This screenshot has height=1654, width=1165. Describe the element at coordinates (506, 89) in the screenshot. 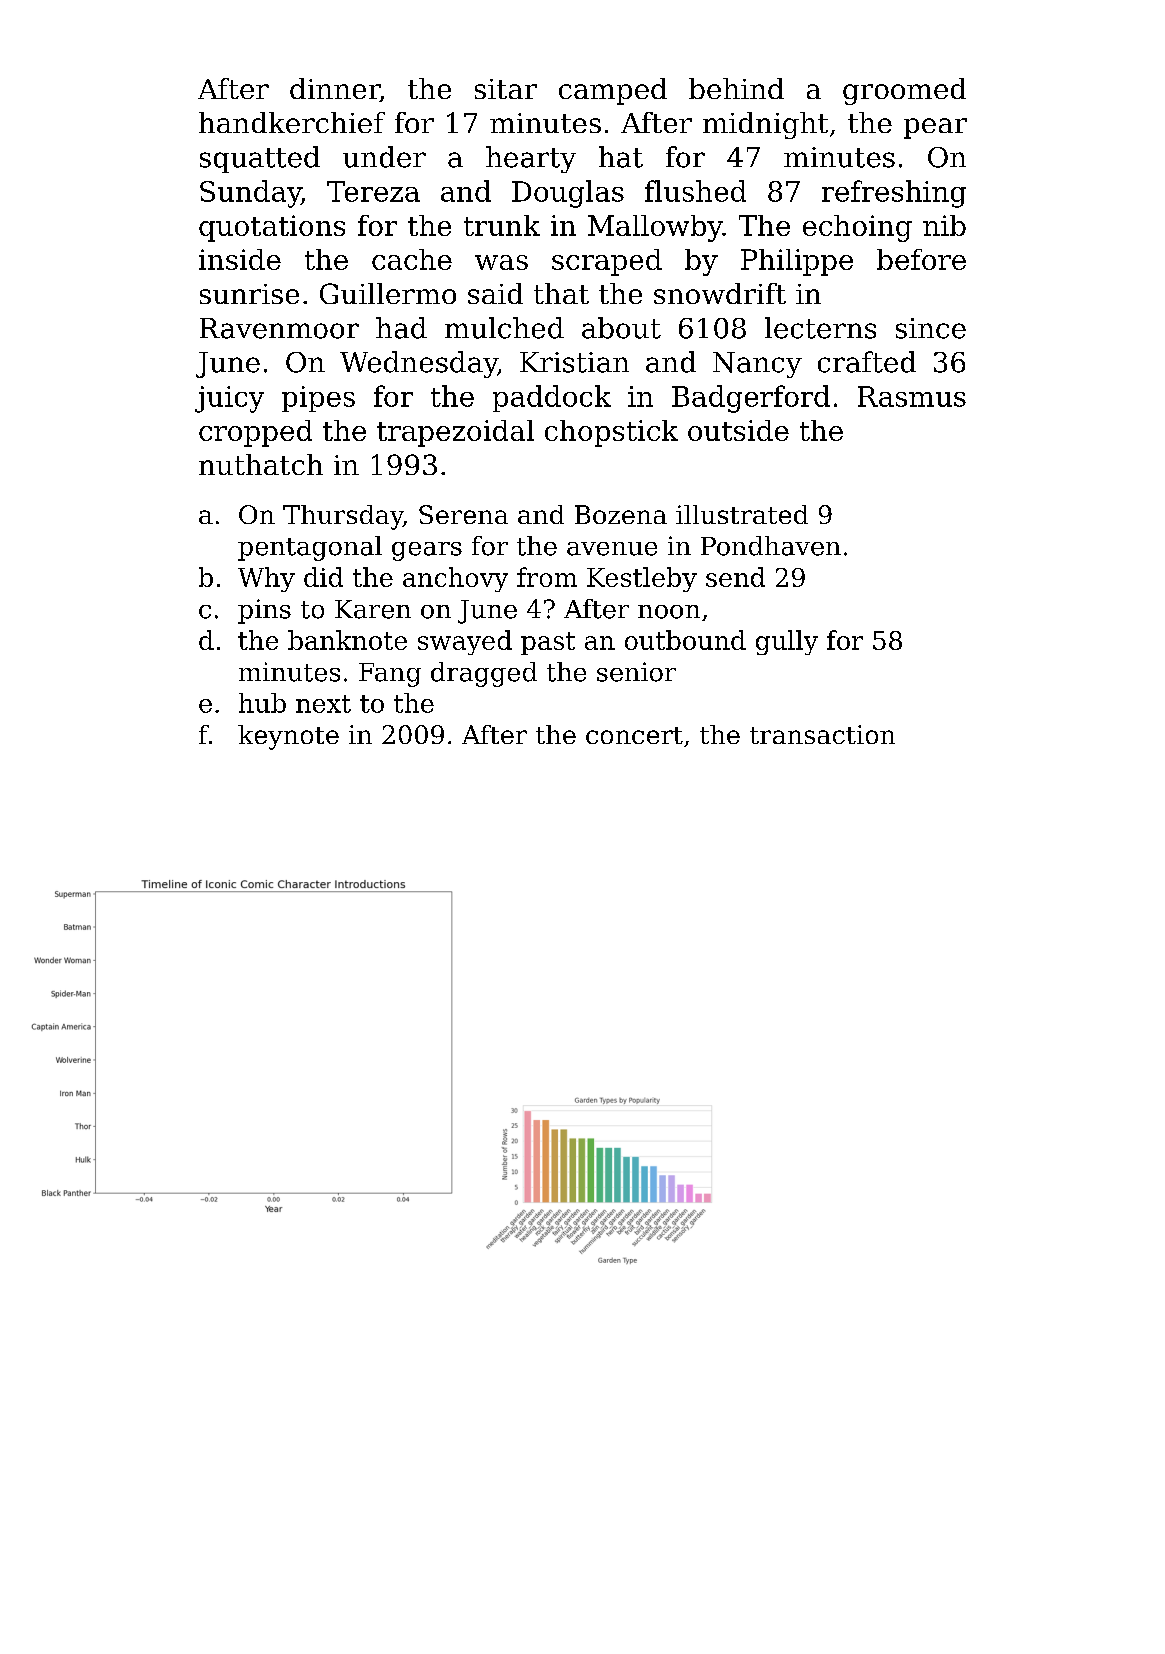

I see `sitar` at that location.
